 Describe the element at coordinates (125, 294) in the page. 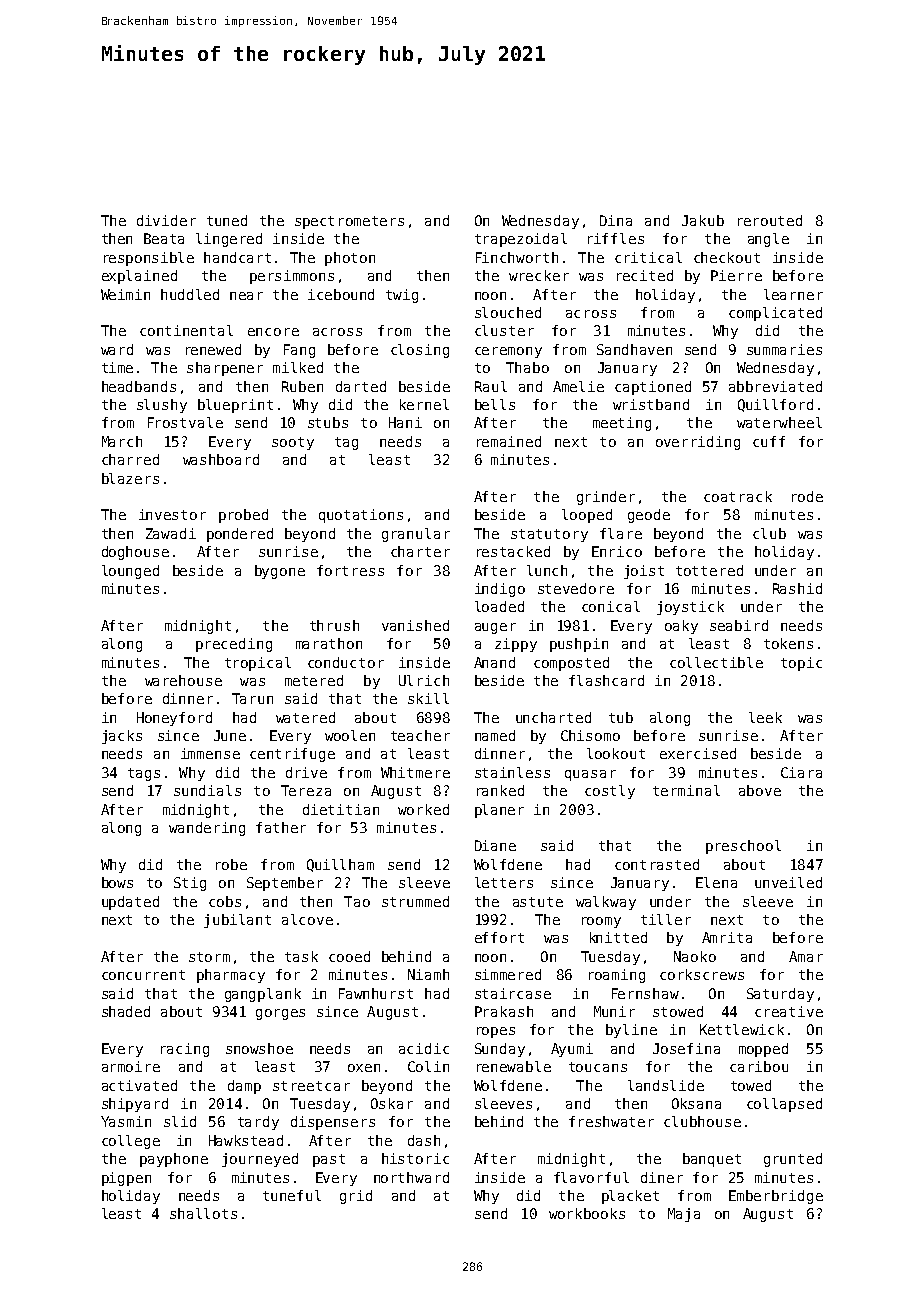

I see `Weimin` at that location.
